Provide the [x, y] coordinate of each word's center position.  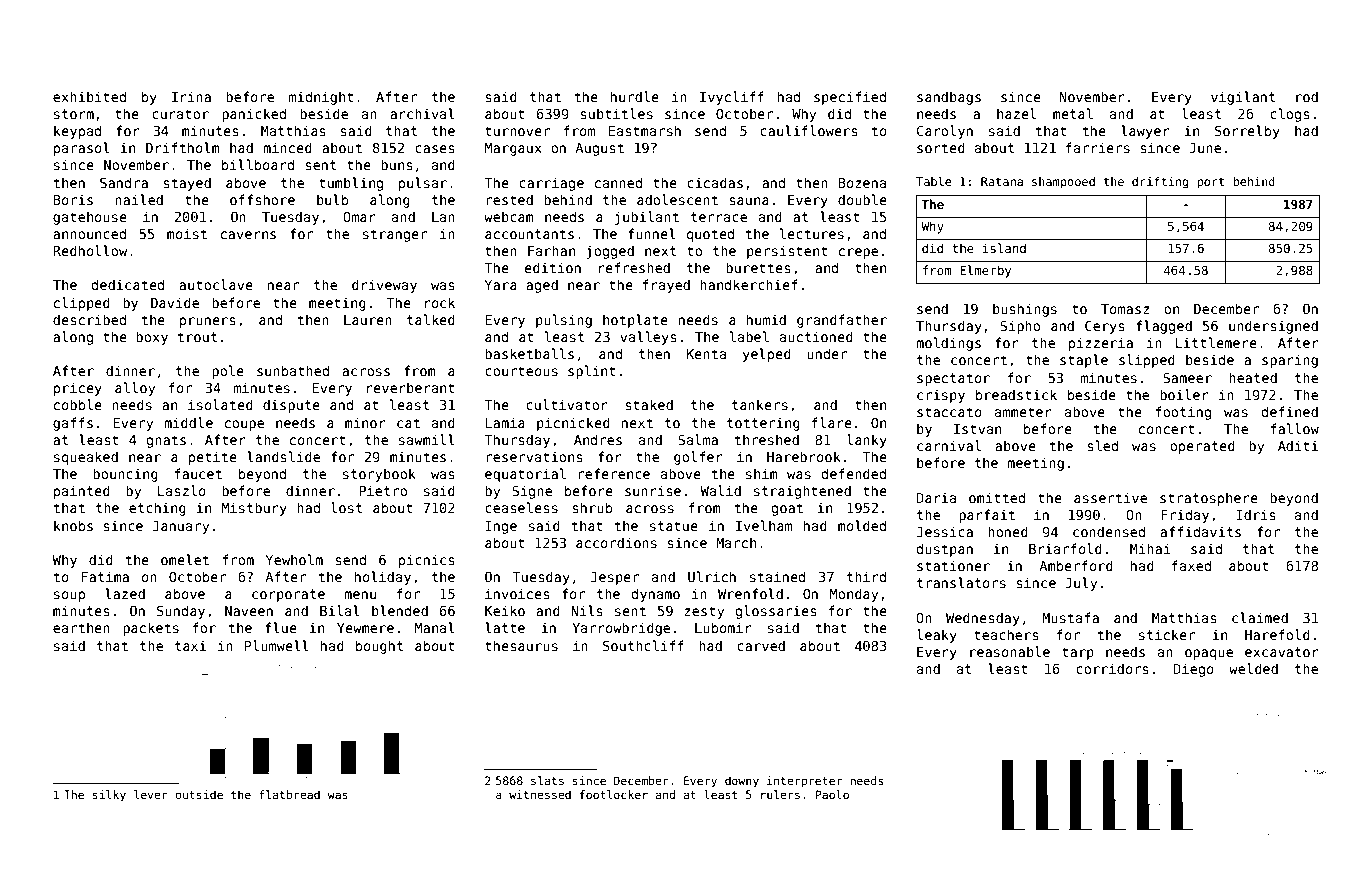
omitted [997, 497]
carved [761, 645]
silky [109, 796]
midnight [321, 98]
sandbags [949, 98]
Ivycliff [732, 98]
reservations [534, 456]
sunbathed [293, 370]
